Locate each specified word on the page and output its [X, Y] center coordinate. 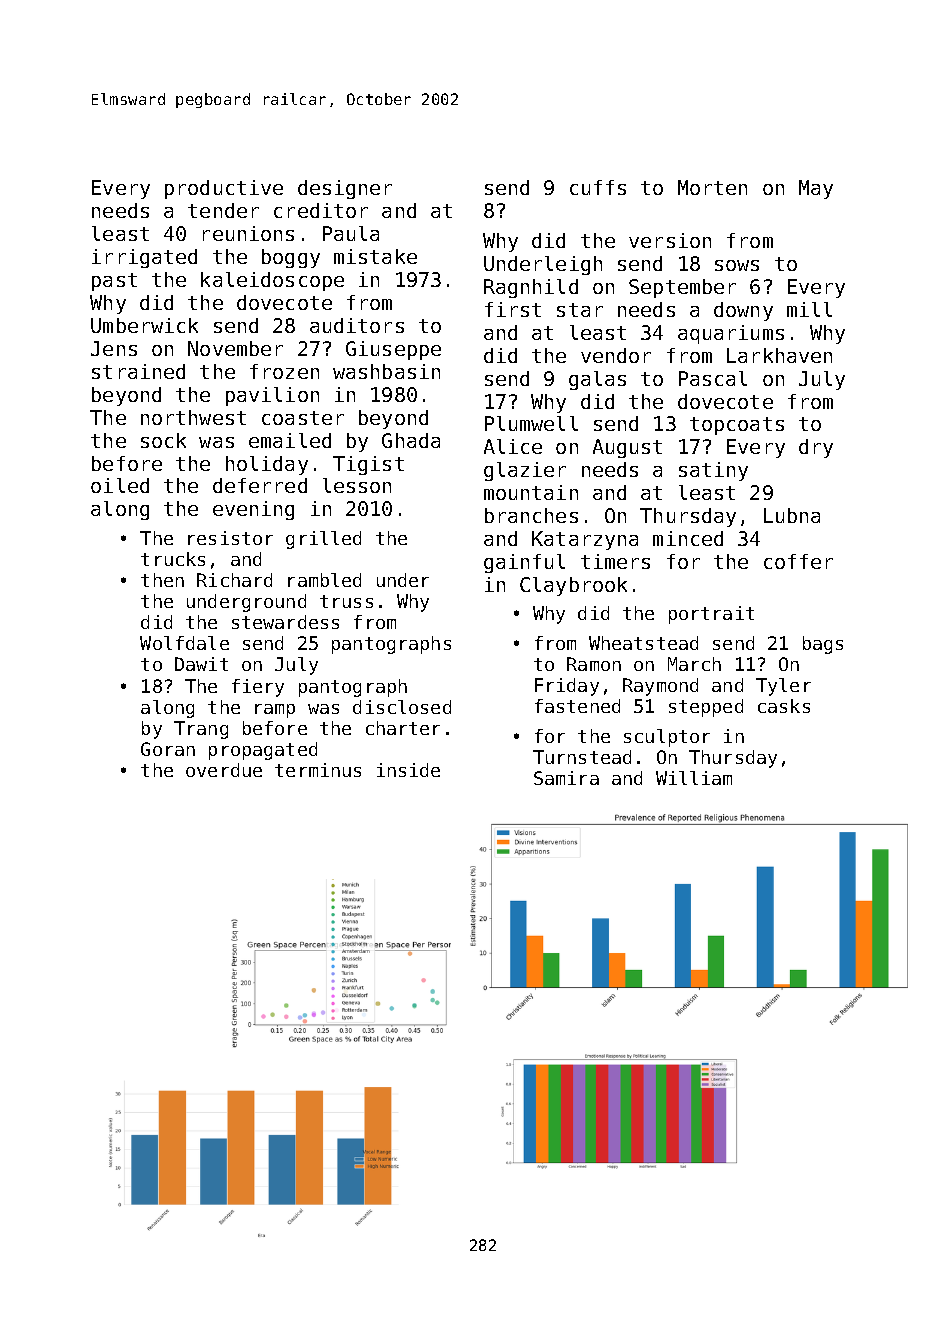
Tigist [368, 465]
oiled [120, 485]
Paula [351, 233]
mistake [375, 256]
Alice [513, 446]
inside [408, 770]
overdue [224, 770]
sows [737, 265]
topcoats [737, 426]
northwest [193, 417]
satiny [713, 471]
